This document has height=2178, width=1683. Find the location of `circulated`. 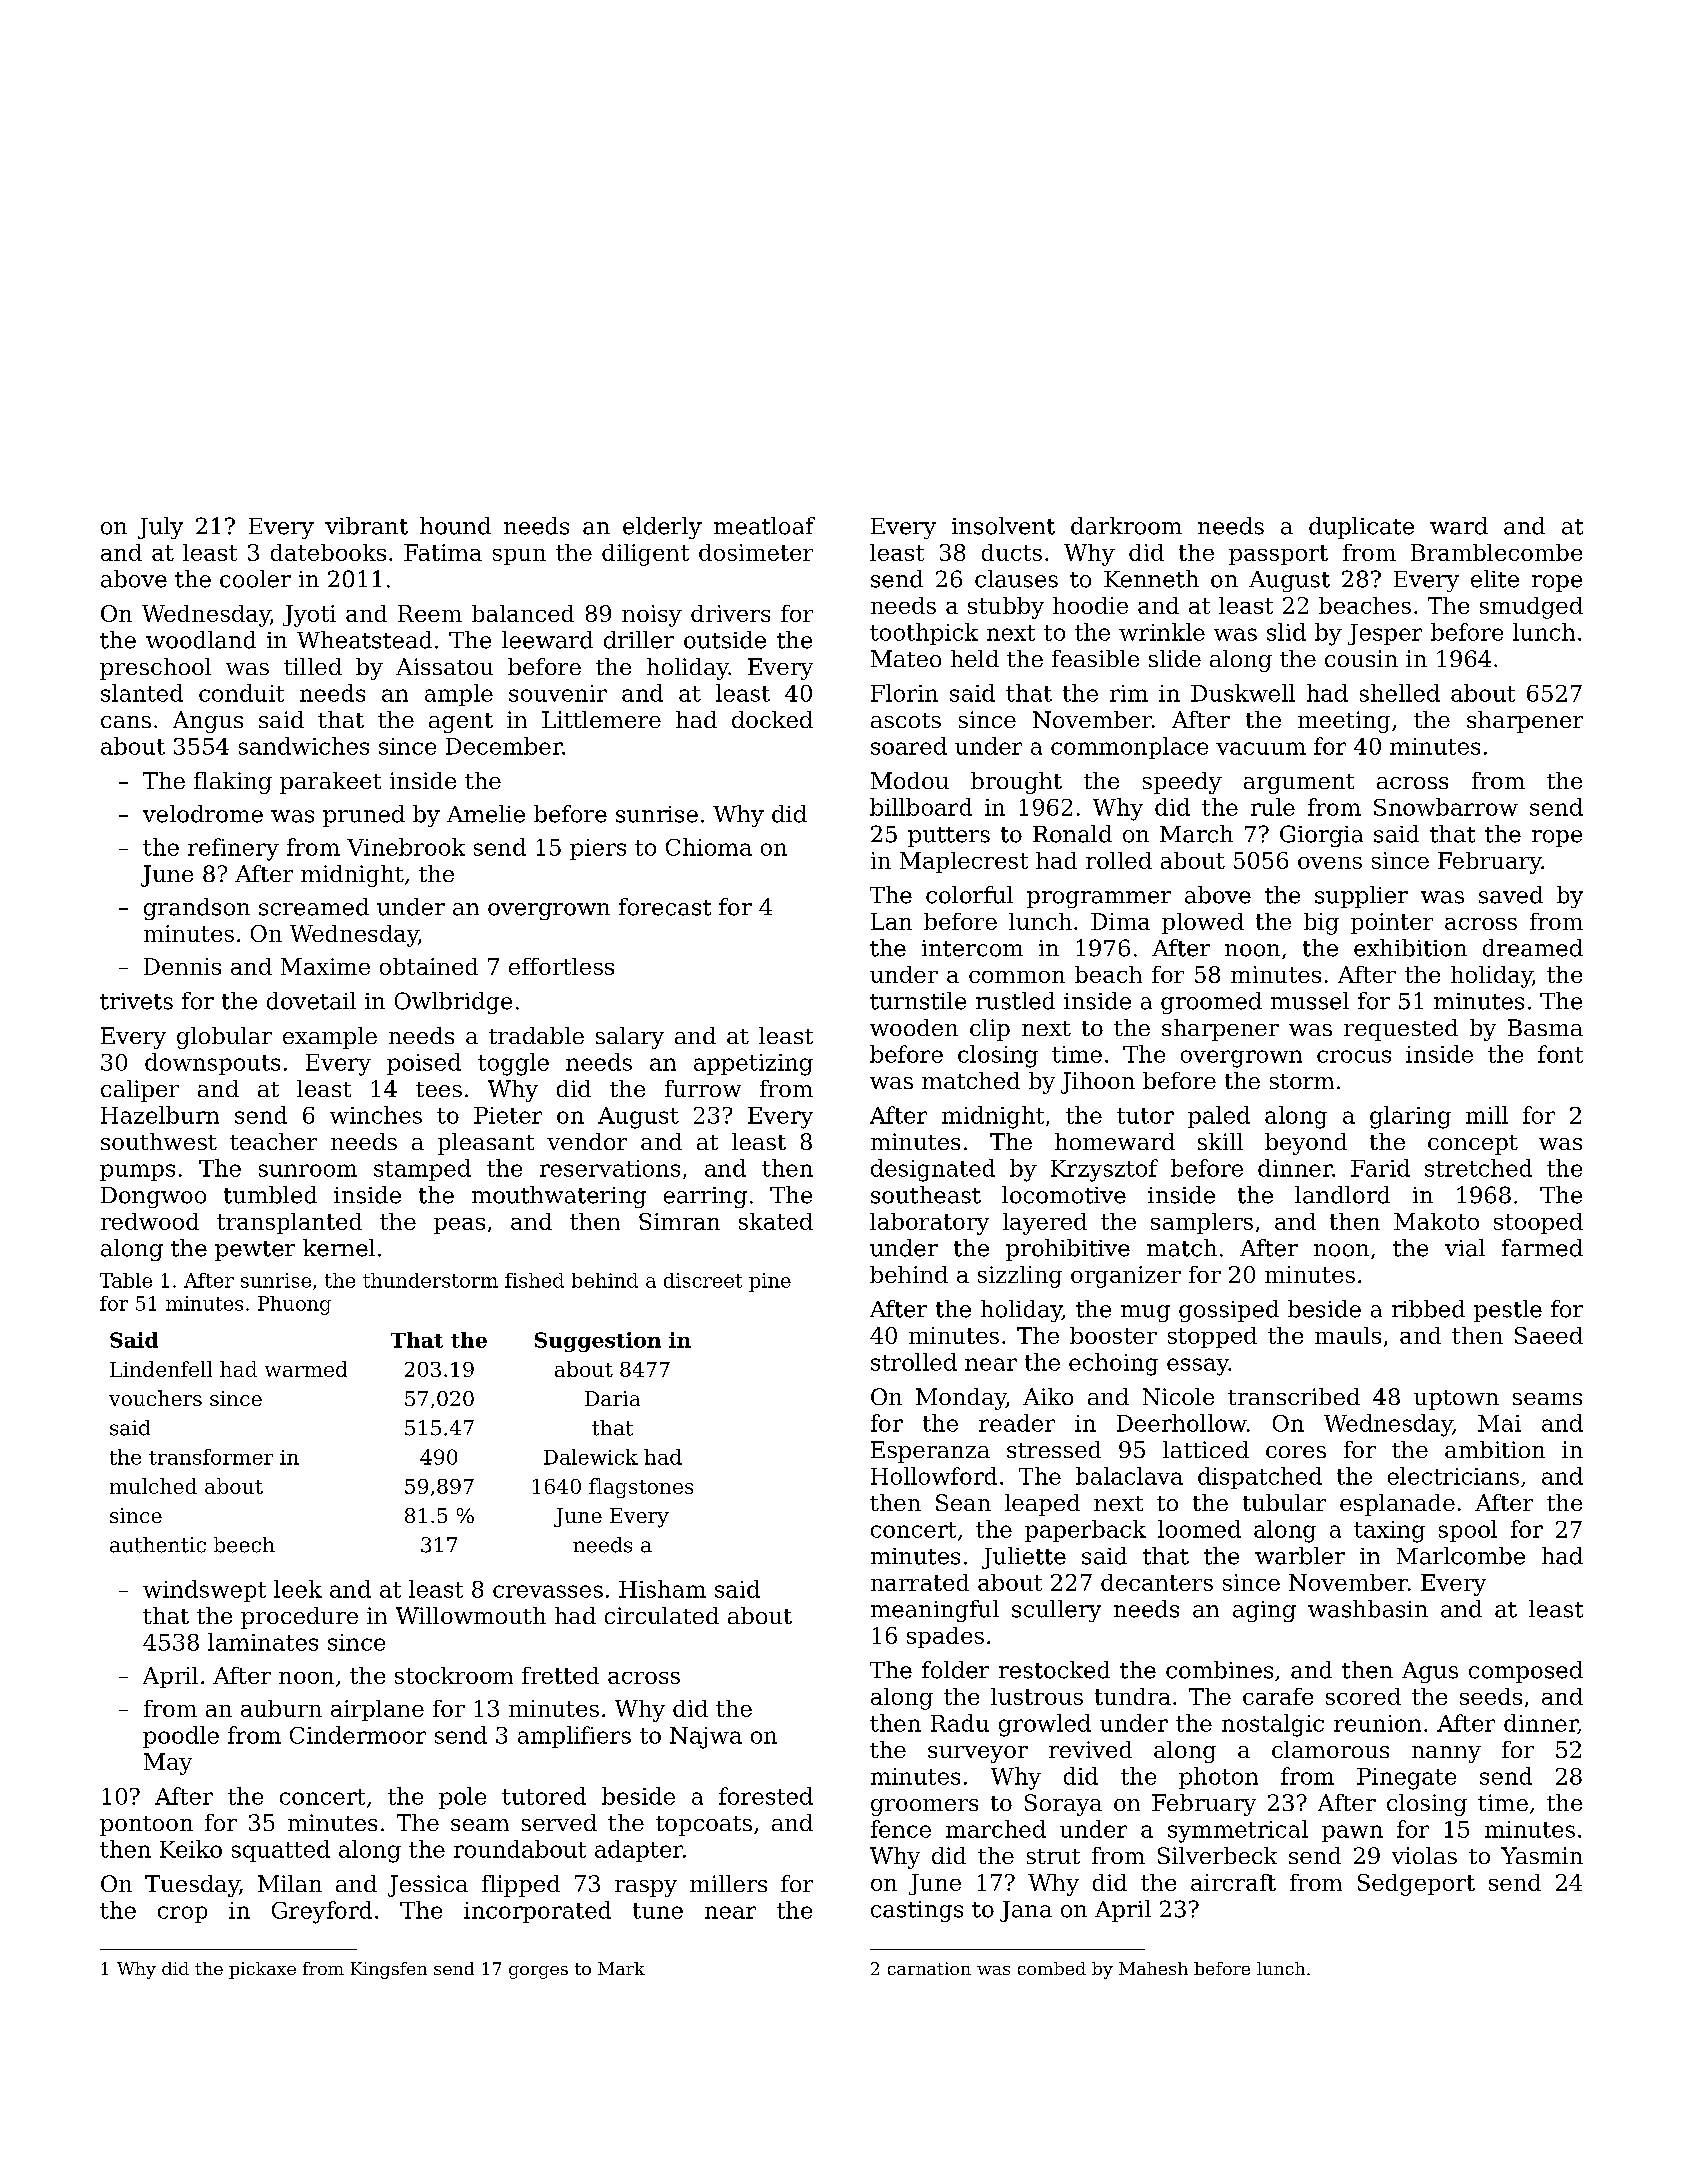

circulated is located at coordinates (662, 1615).
